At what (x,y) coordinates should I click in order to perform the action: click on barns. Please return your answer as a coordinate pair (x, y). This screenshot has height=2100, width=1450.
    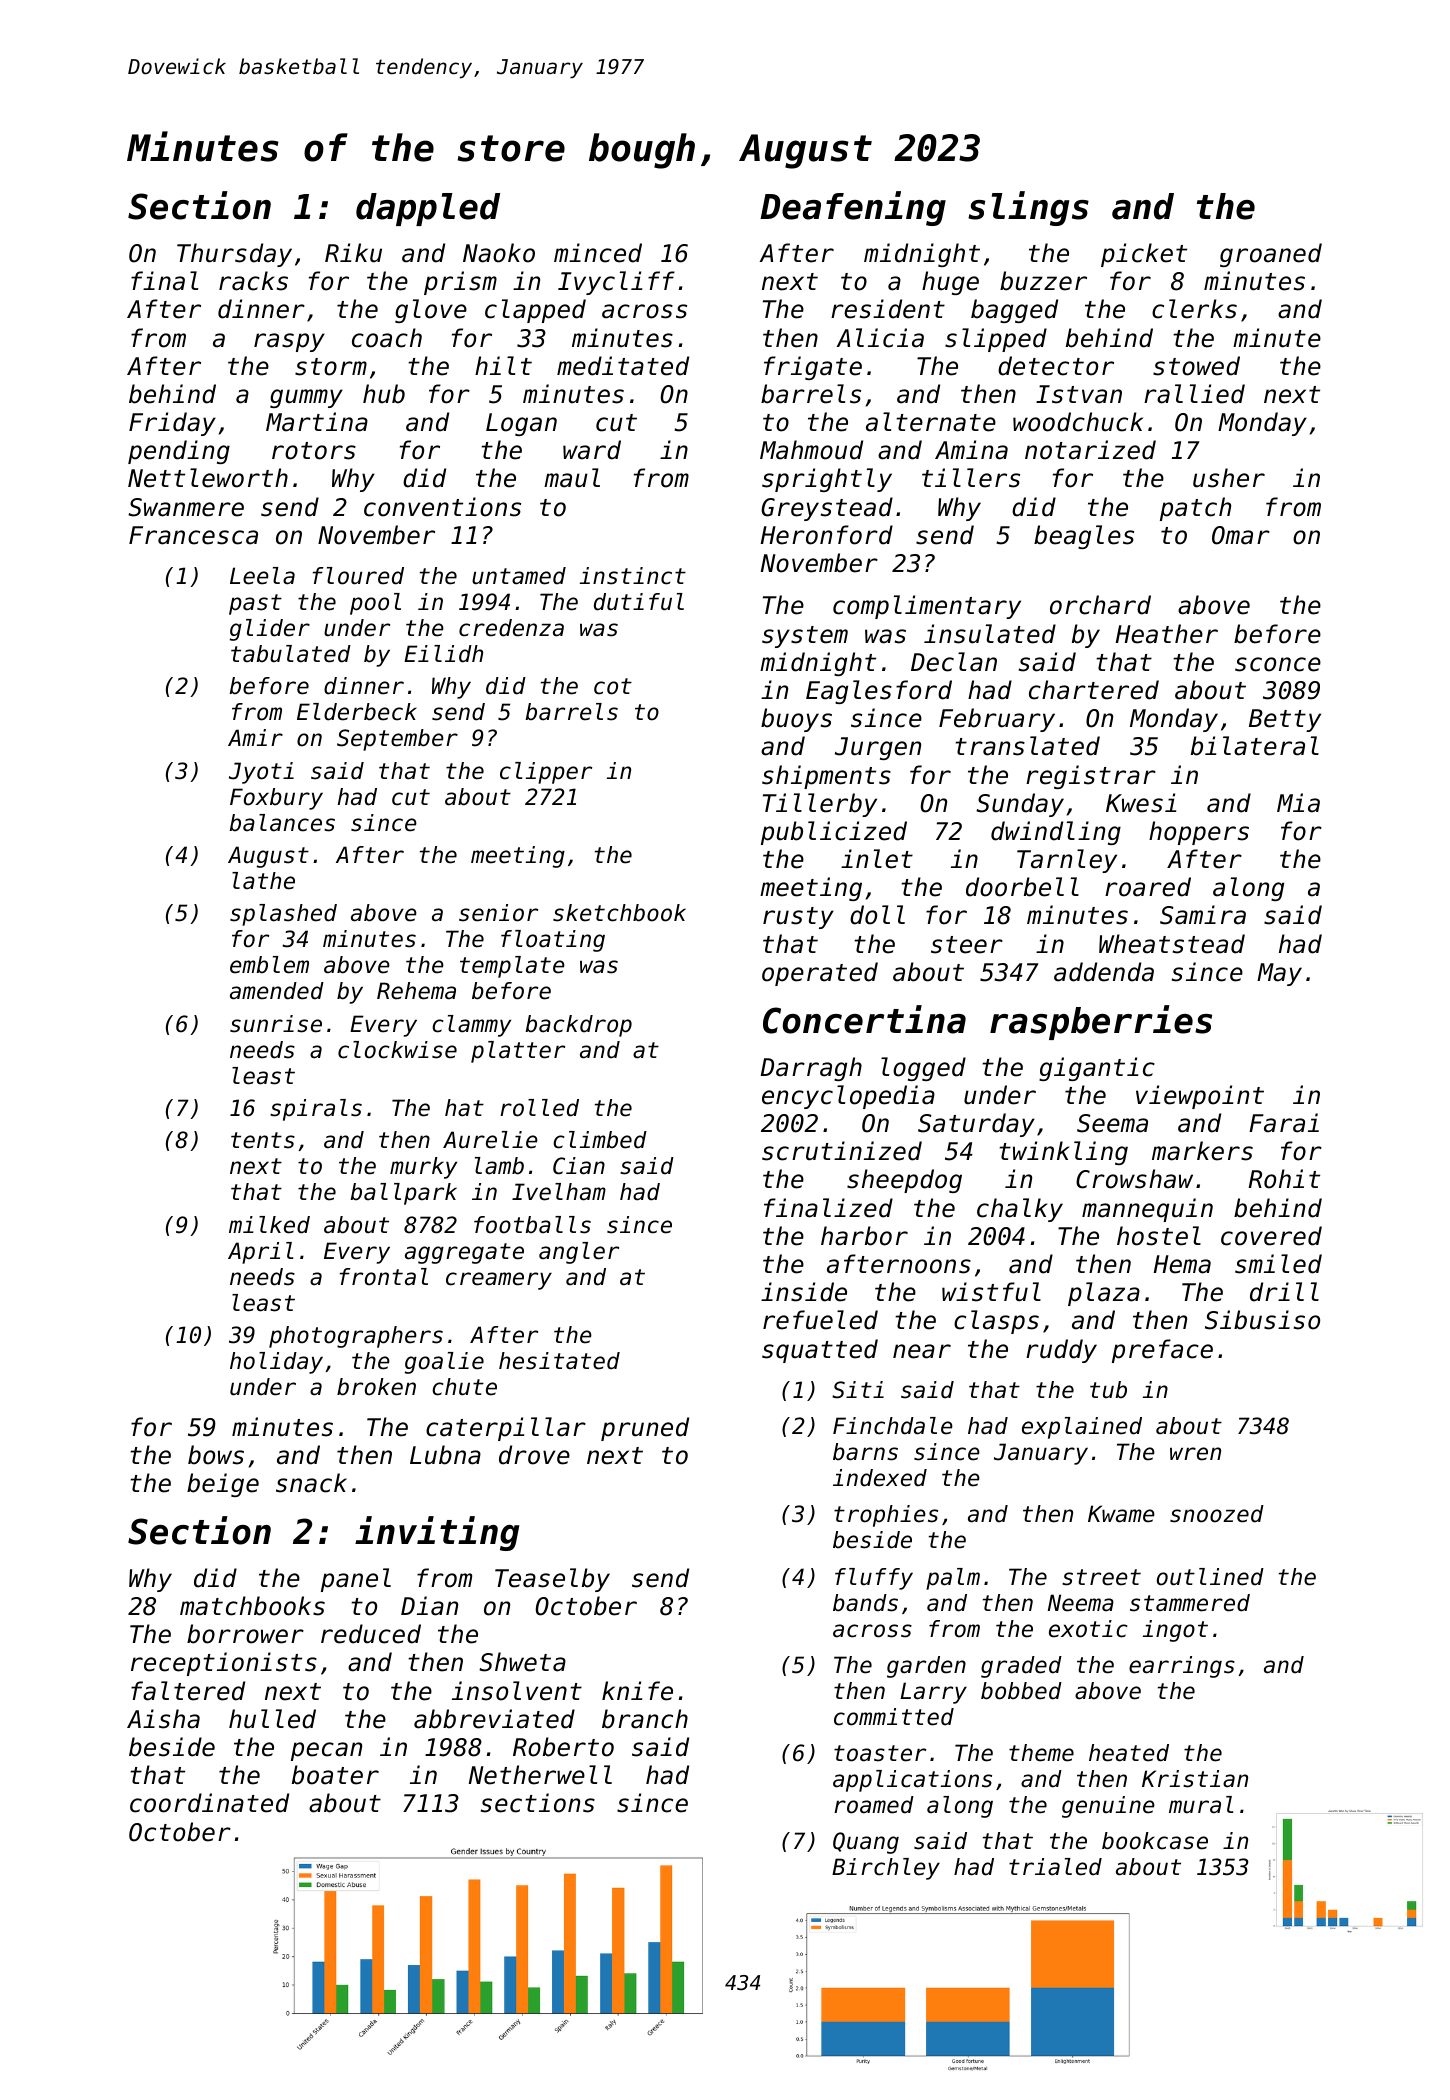
    Looking at the image, I should click on (865, 1452).
